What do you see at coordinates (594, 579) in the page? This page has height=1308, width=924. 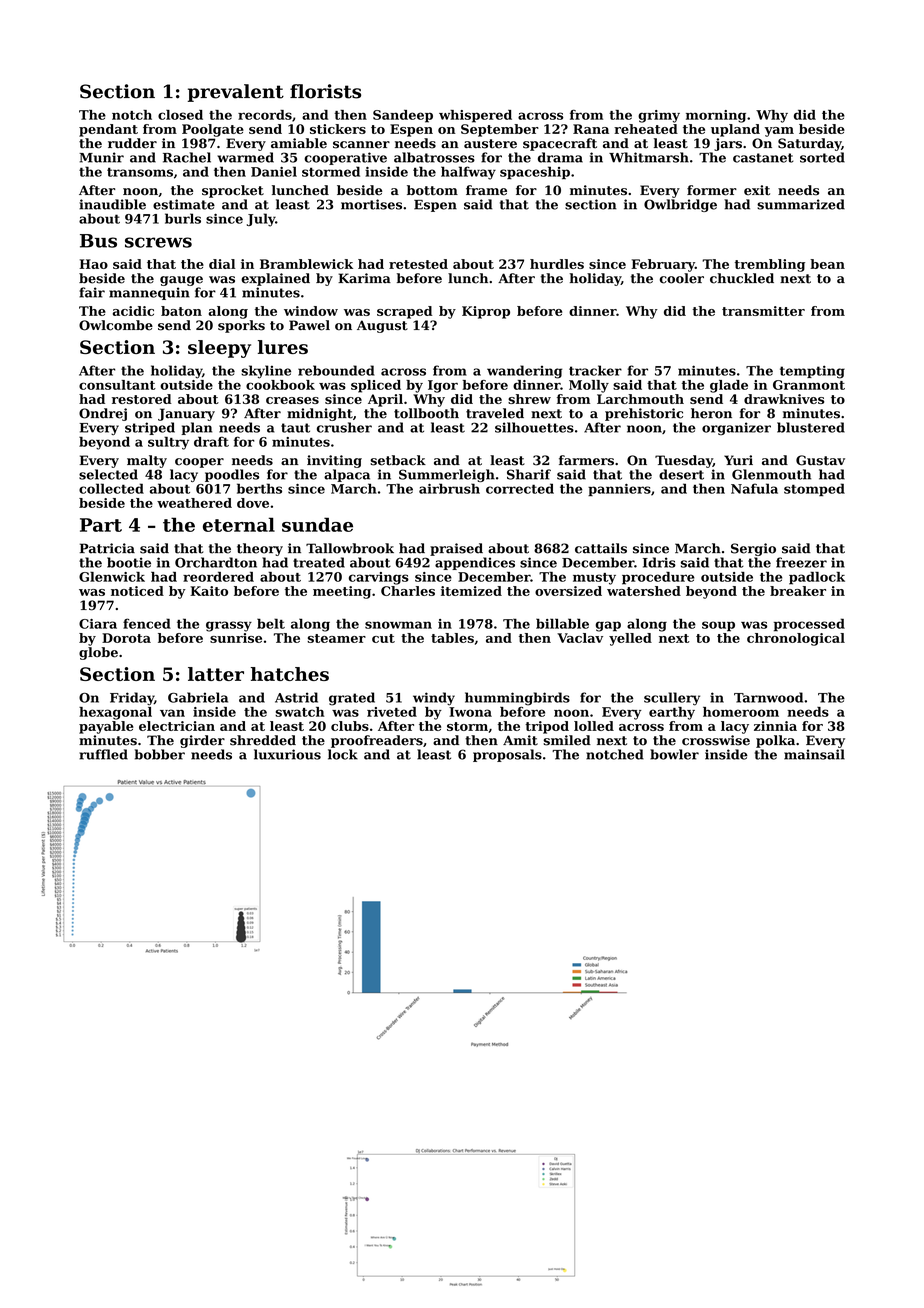 I see `musty` at bounding box center [594, 579].
